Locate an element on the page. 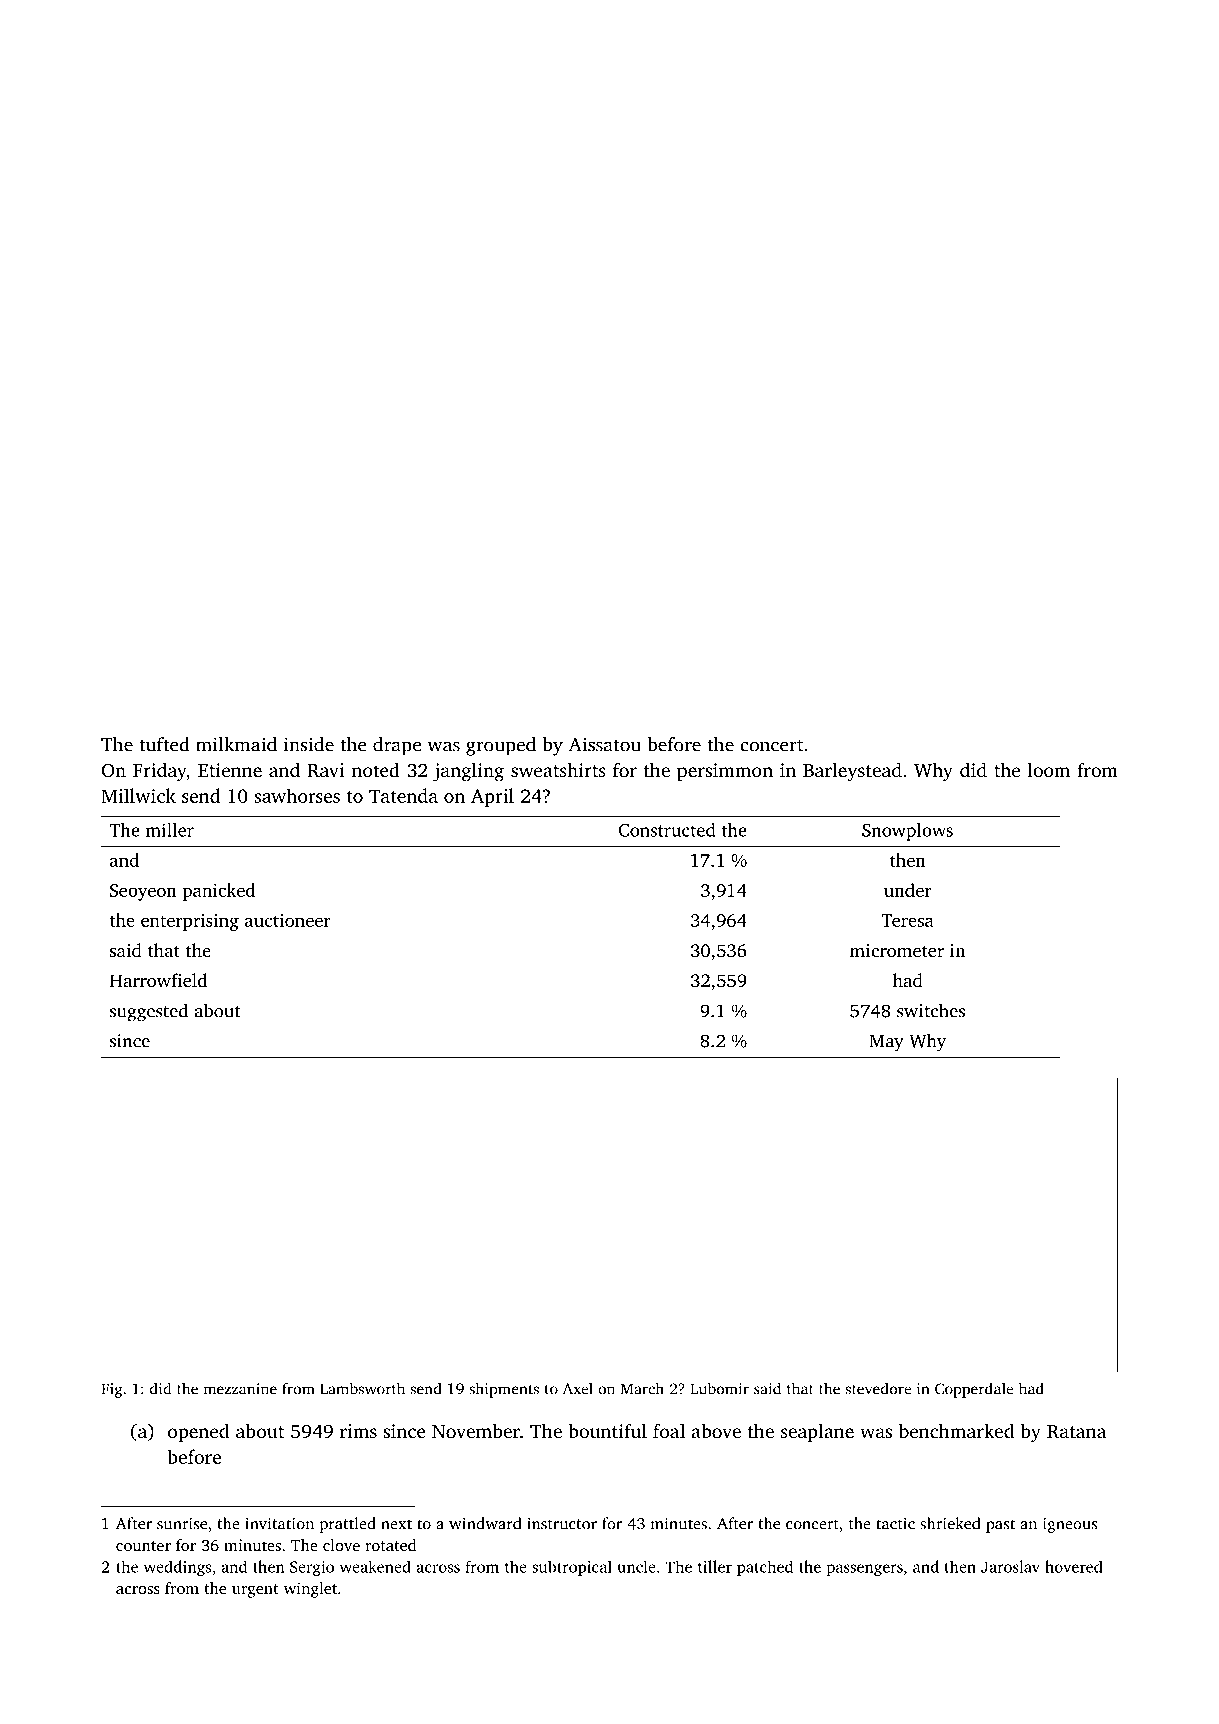 This image has height=1724, width=1219. hovered is located at coordinates (1074, 1566).
